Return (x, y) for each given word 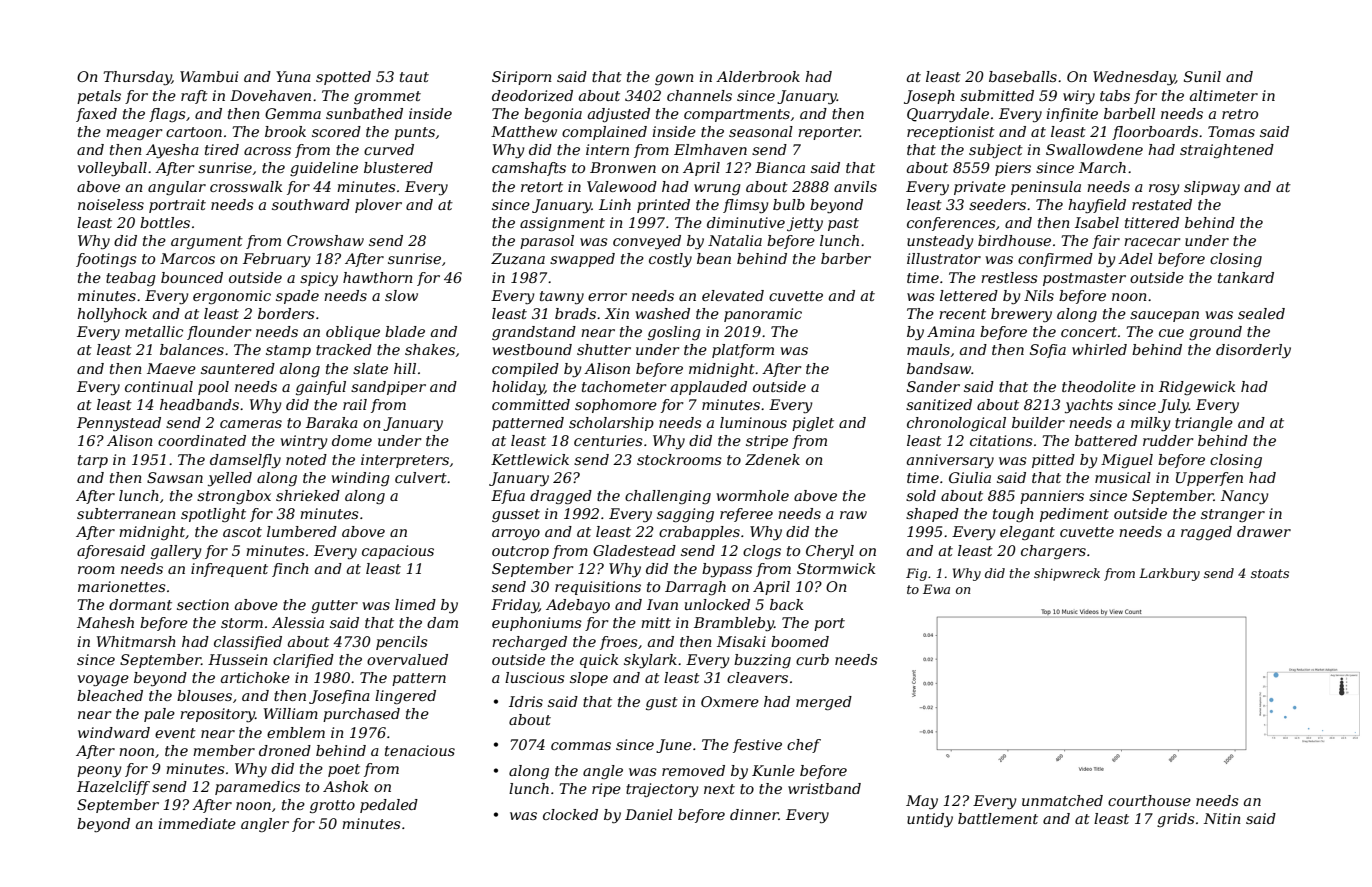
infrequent (229, 570)
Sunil (1202, 76)
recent (962, 314)
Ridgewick (1197, 388)
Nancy (1245, 497)
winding (360, 479)
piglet (813, 424)
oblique (353, 333)
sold (921, 495)
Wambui (209, 76)
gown (674, 79)
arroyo (516, 534)
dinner (754, 814)
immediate (197, 823)
